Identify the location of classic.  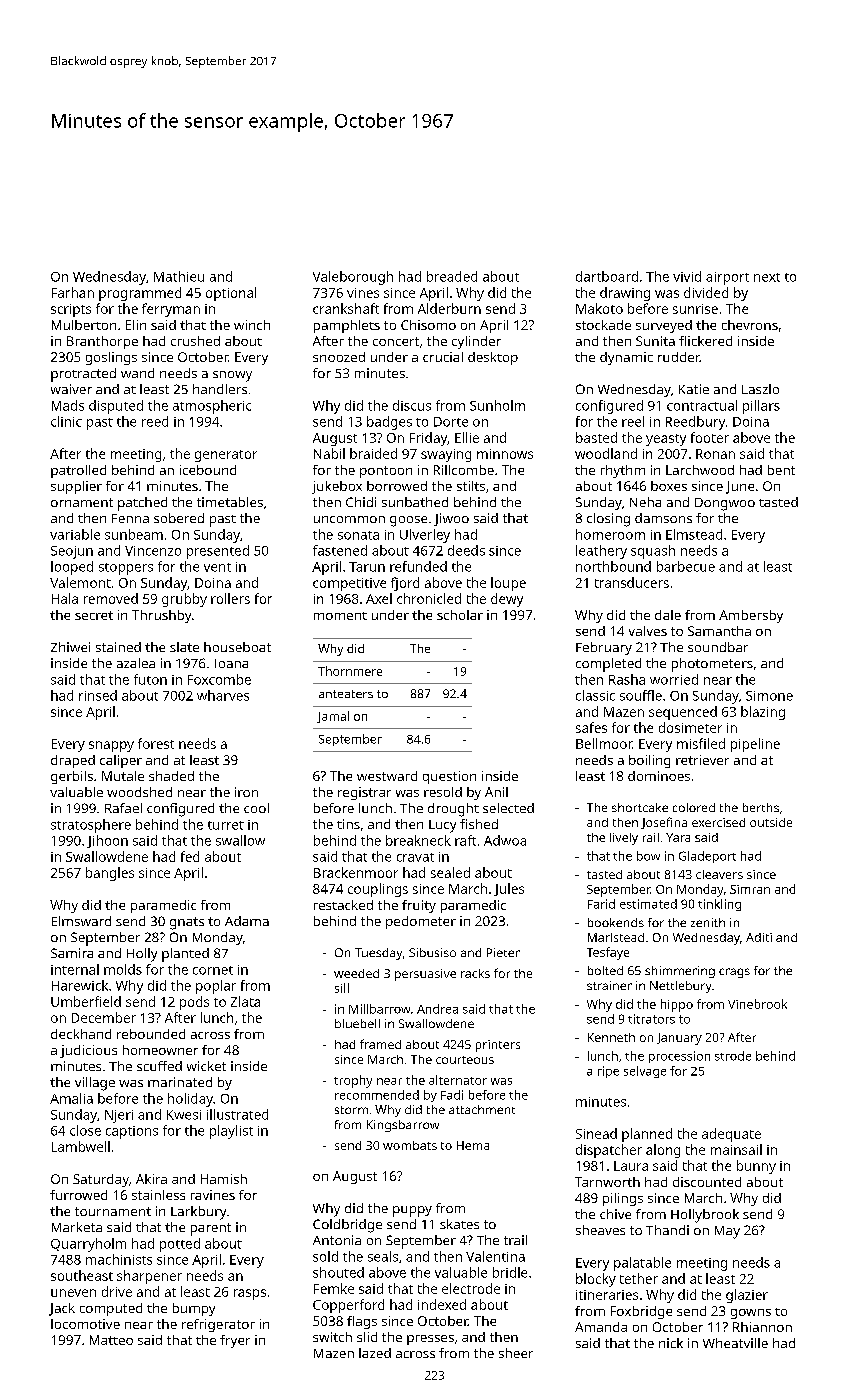
(595, 695).
